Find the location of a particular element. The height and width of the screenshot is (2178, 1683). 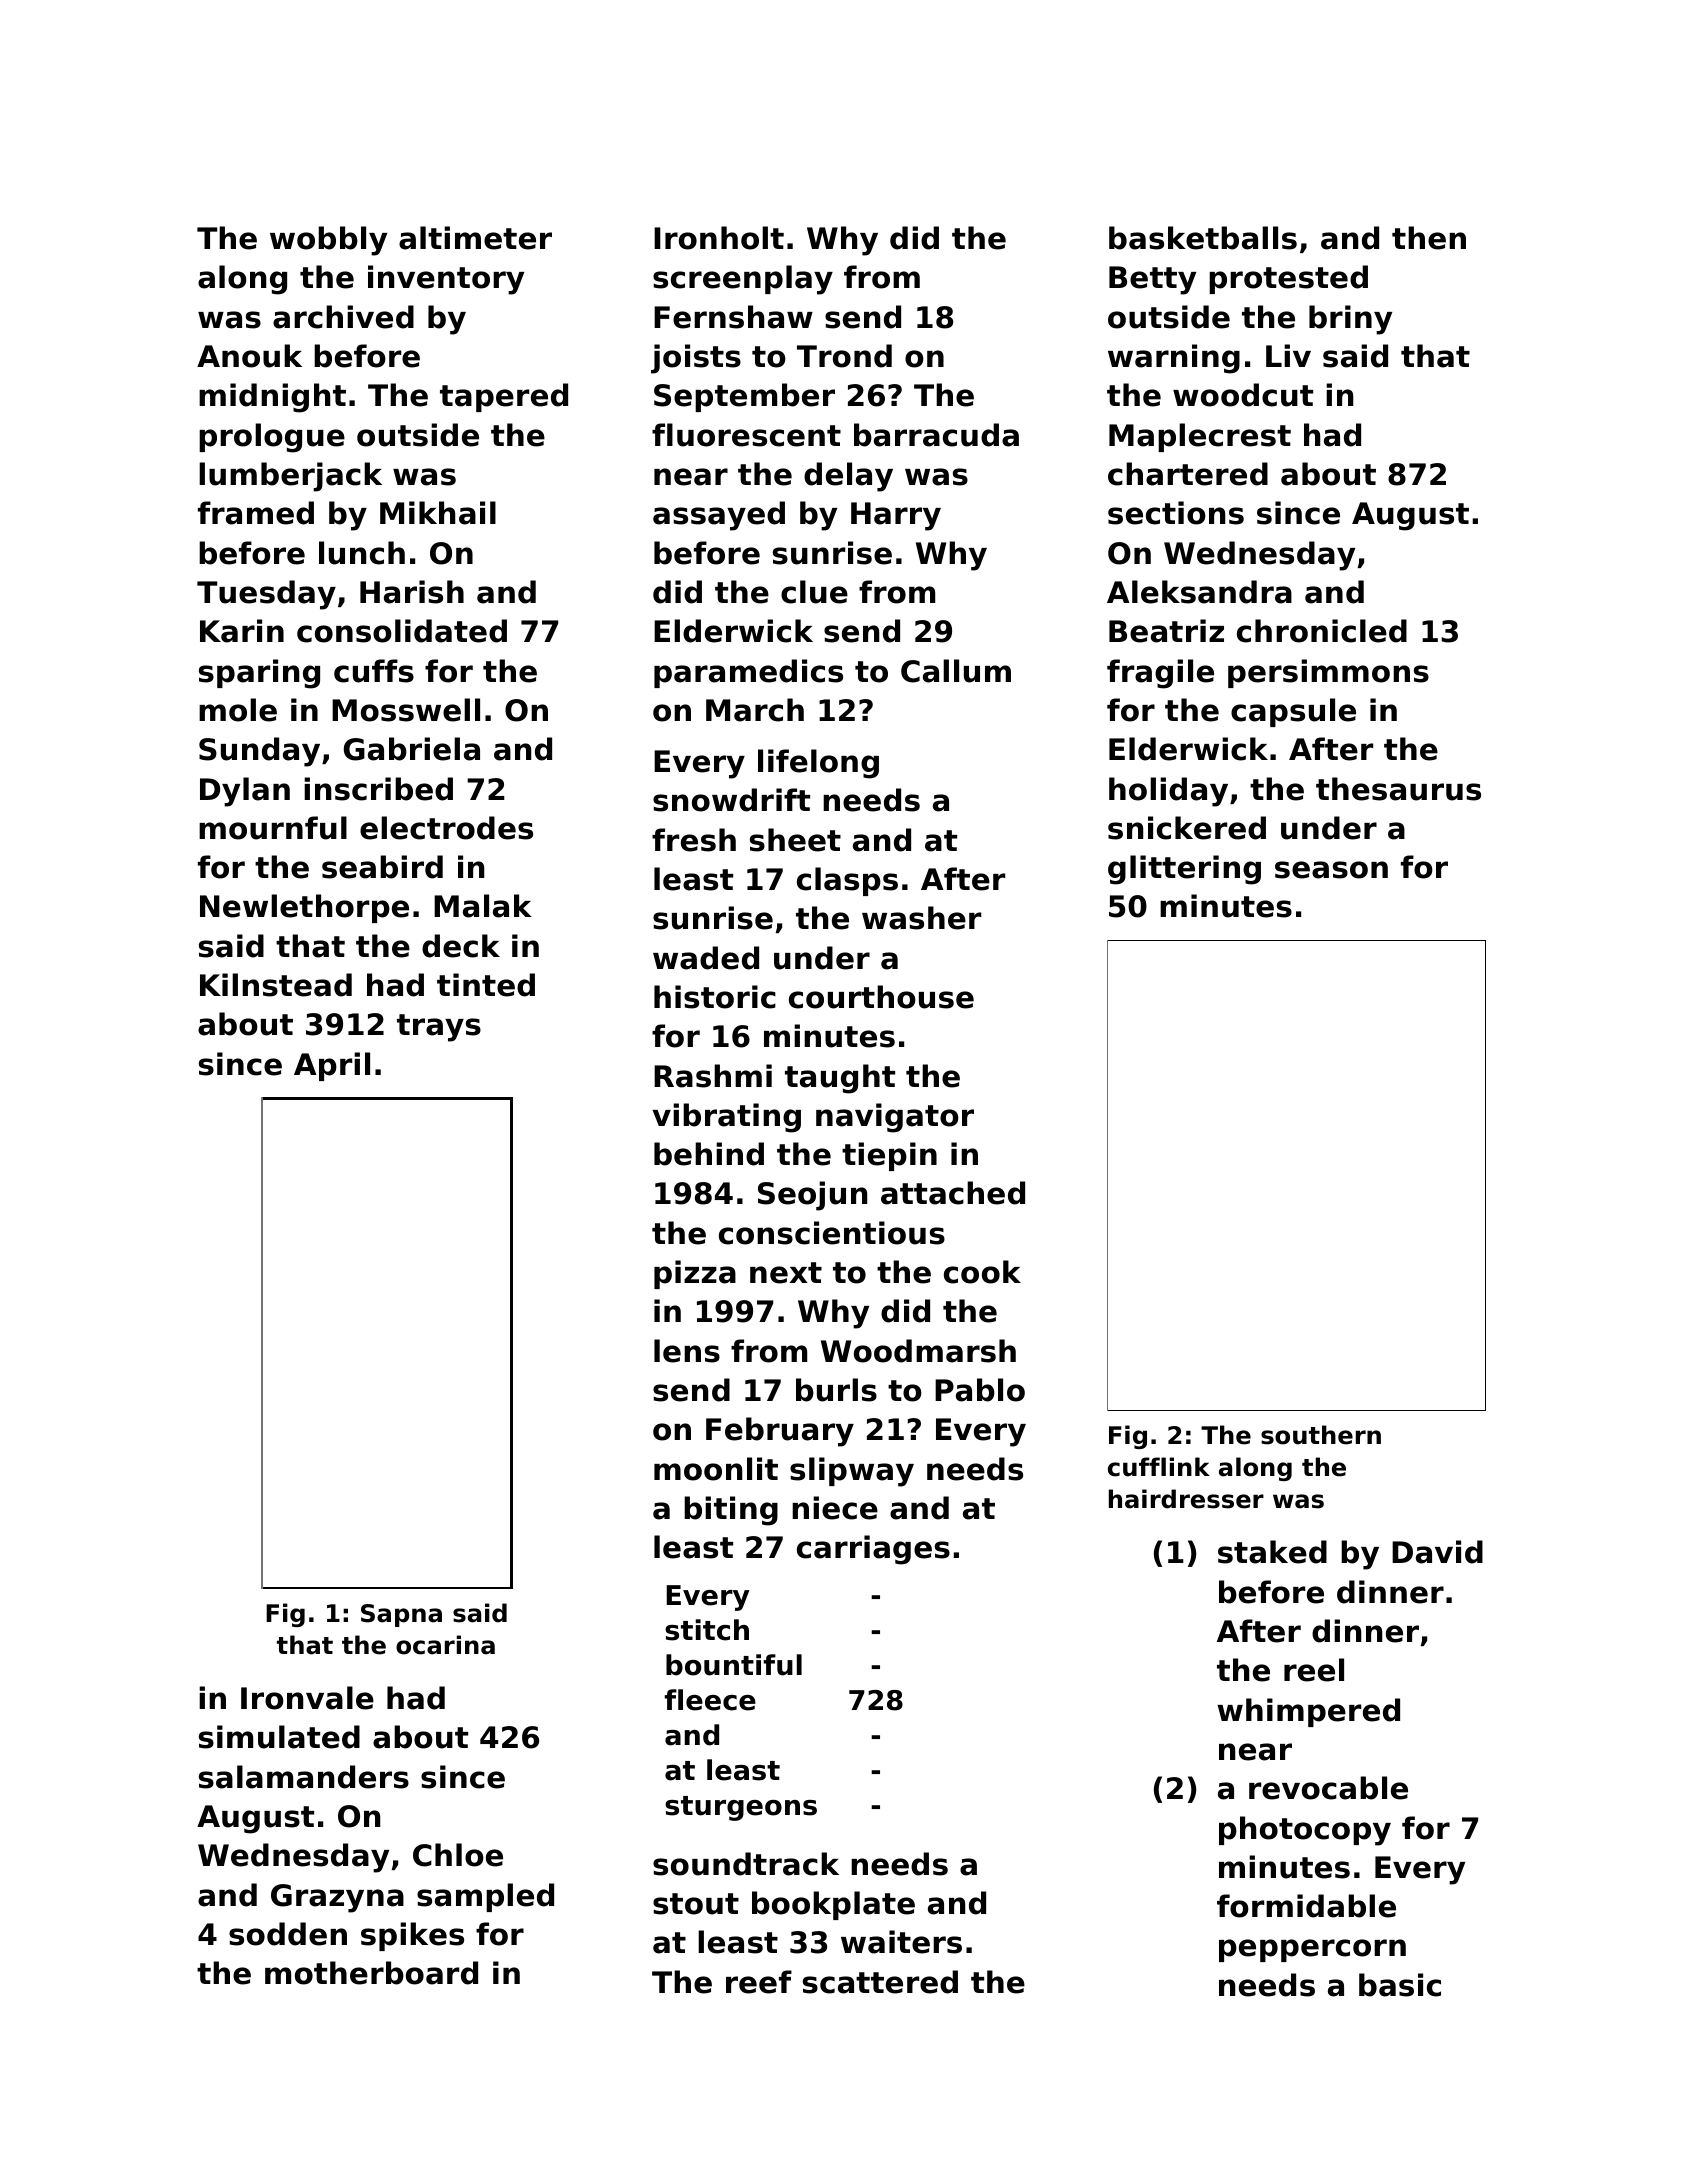

fluorescent is located at coordinates (746, 435).
